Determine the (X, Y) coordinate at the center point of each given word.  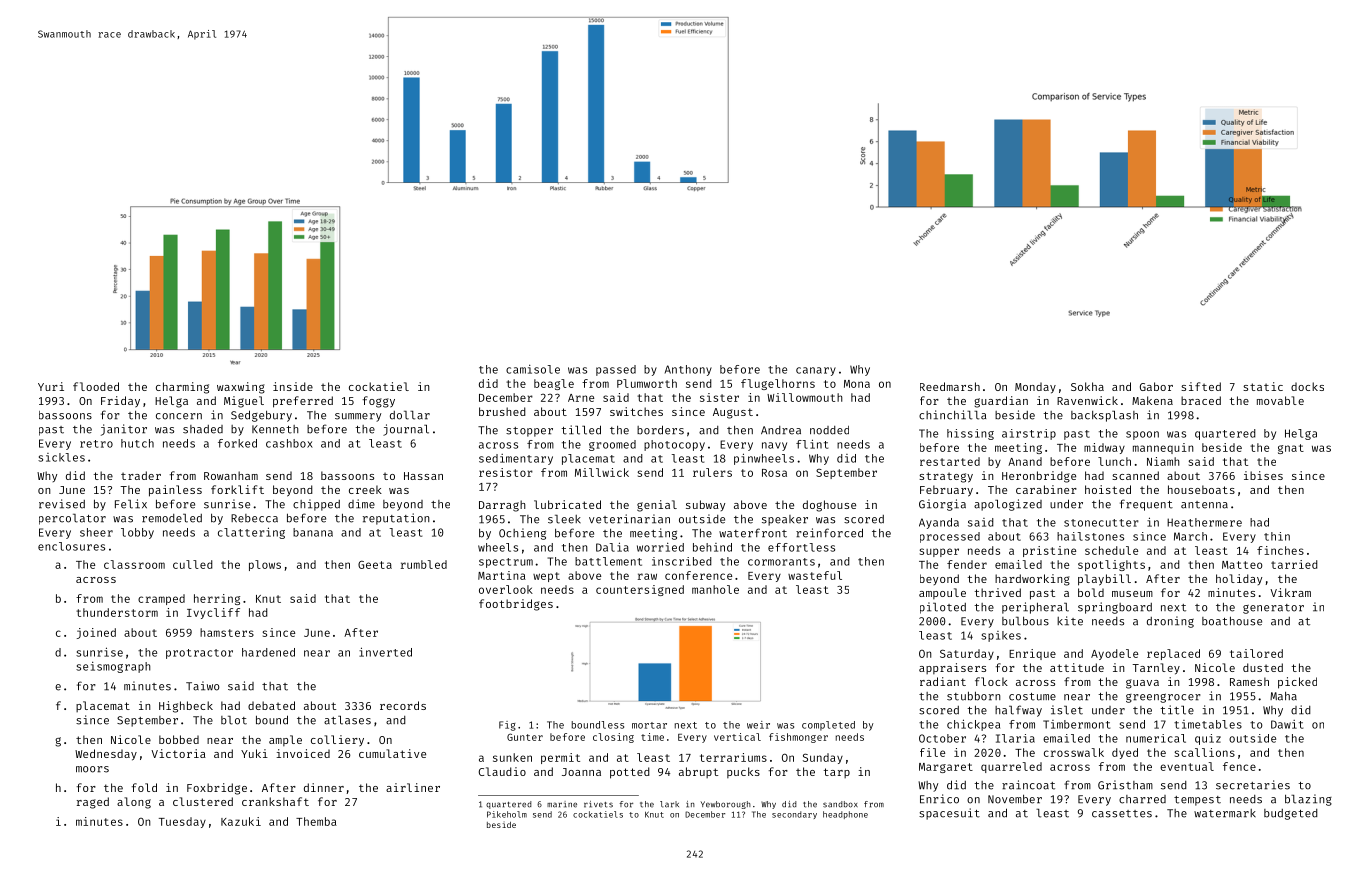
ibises (1263, 475)
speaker (785, 520)
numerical (1156, 738)
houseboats (1201, 489)
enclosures (71, 546)
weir (758, 725)
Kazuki (241, 821)
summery (358, 417)
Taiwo (203, 686)
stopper (529, 432)
